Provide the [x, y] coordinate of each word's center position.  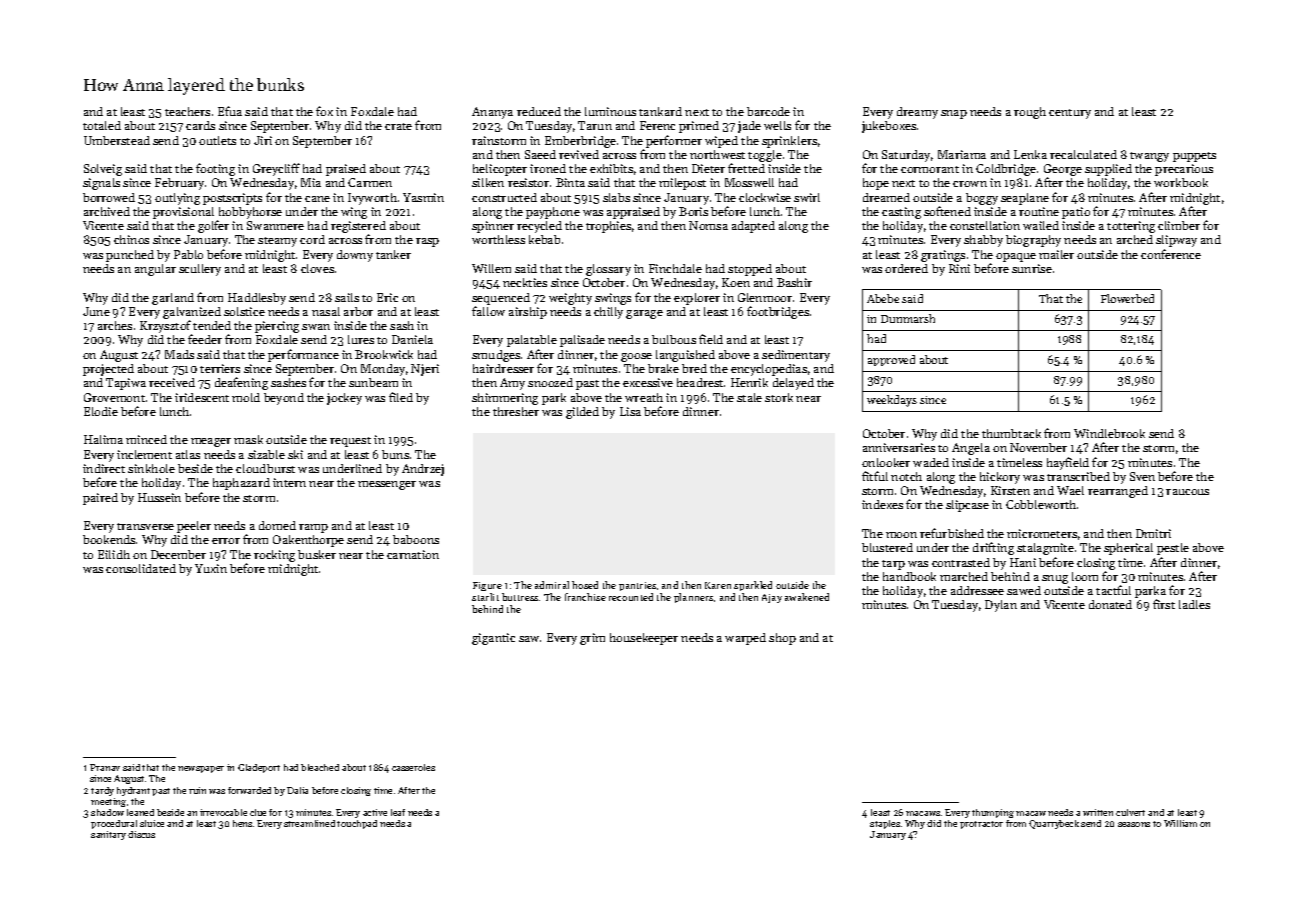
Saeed [540, 154]
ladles [1194, 604]
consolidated [141, 568]
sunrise [1032, 268]
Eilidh [114, 554]
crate [398, 126]
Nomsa [708, 225]
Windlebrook [1109, 433]
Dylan [1001, 606]
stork [779, 397]
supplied [1108, 170]
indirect [104, 468]
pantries [637, 586]
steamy [277, 242]
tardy [102, 791]
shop [782, 639]
